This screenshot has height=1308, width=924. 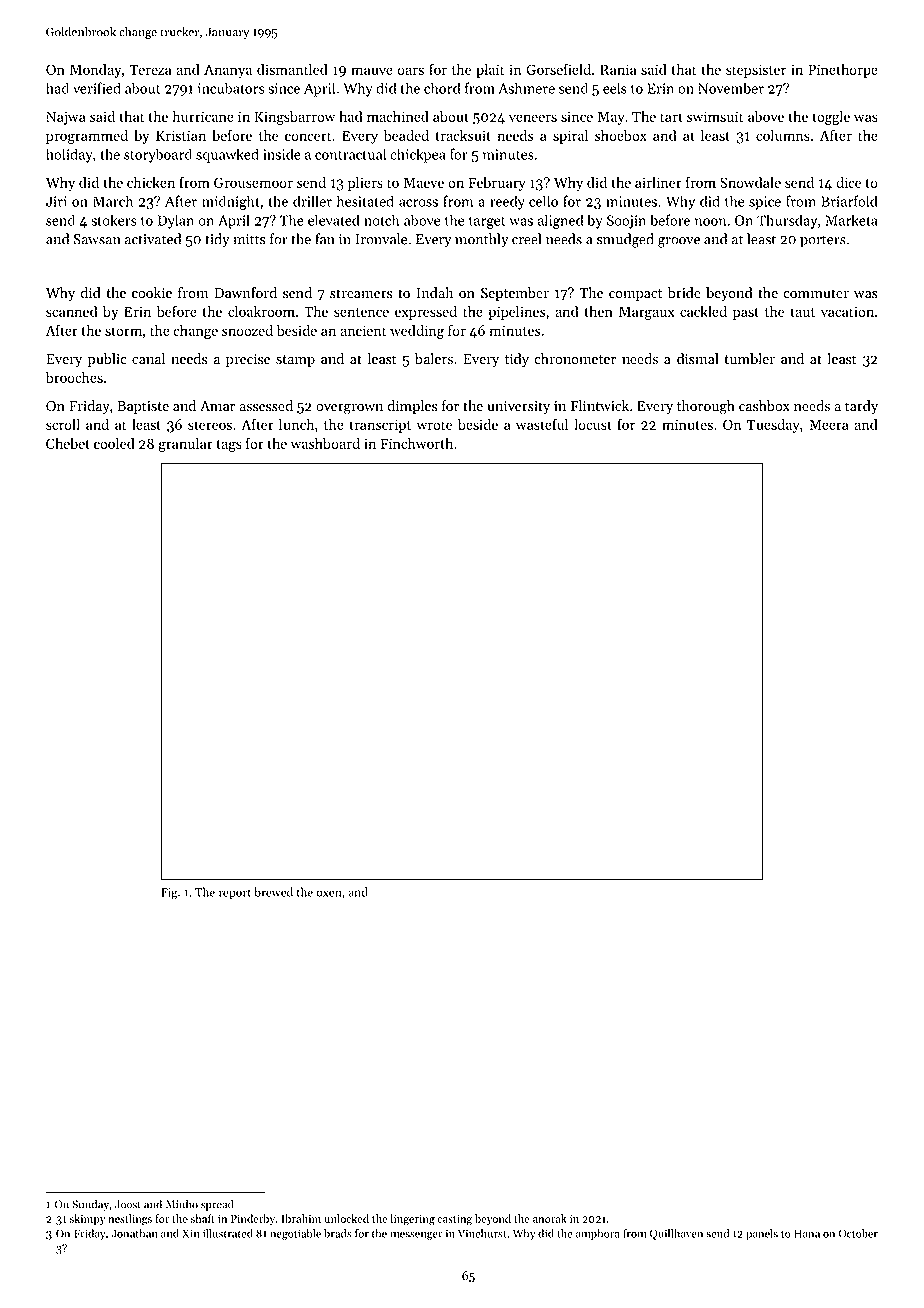 I want to click on balers, so click(x=434, y=359).
